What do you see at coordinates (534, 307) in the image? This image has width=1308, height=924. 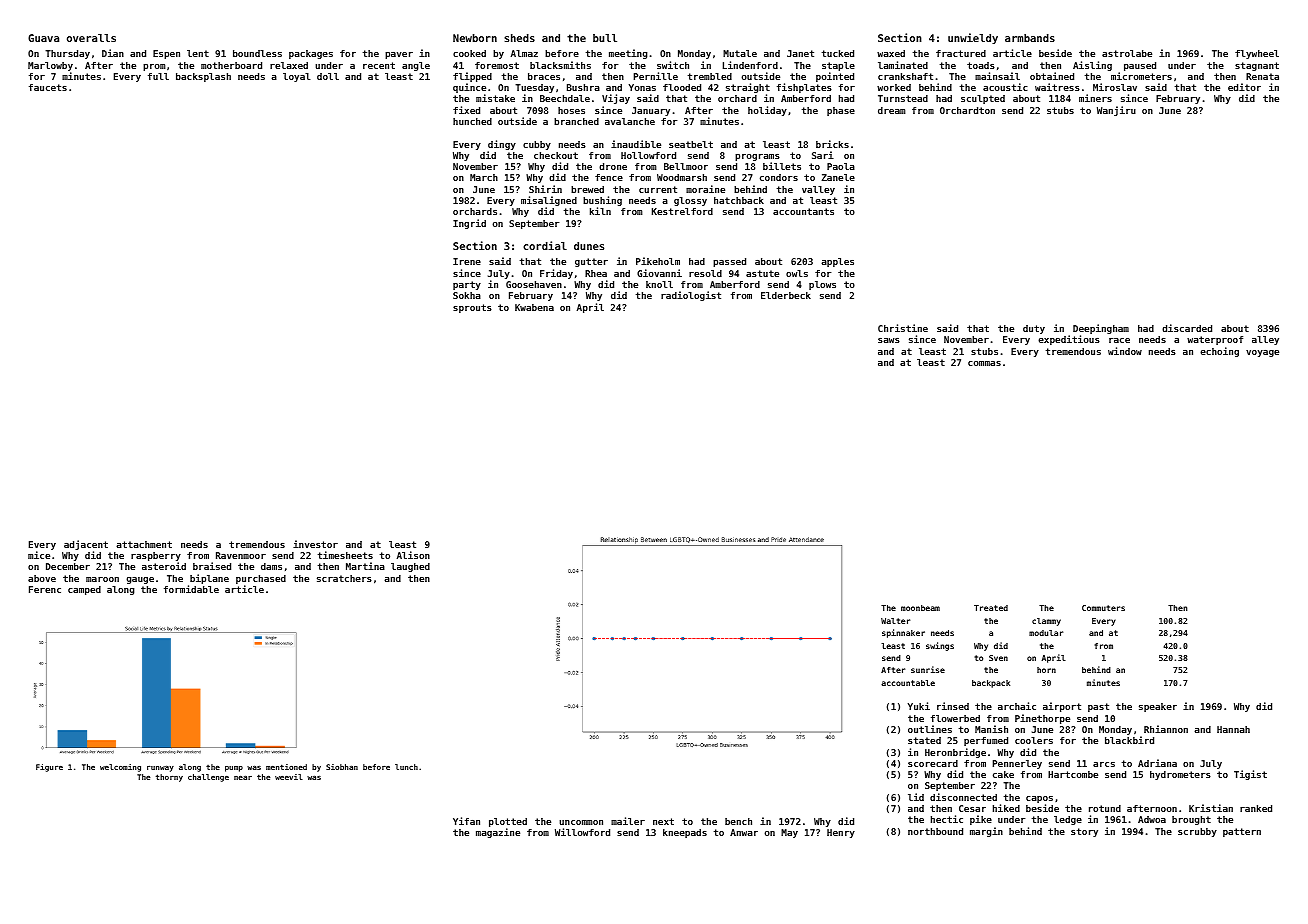 I see `Kwabena` at bounding box center [534, 307].
